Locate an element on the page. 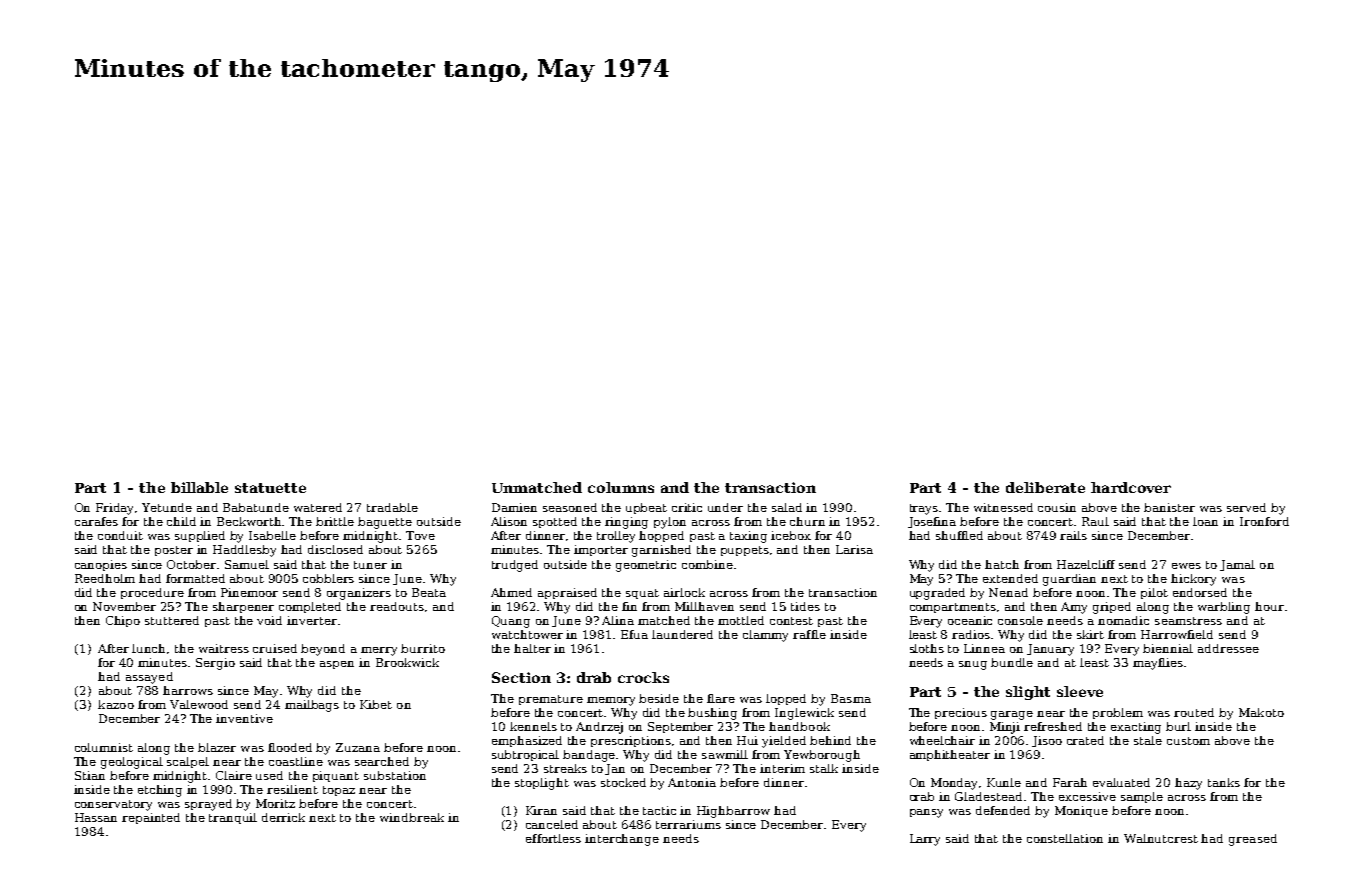 This page has width=1372, height=887. crocks is located at coordinates (643, 677).
